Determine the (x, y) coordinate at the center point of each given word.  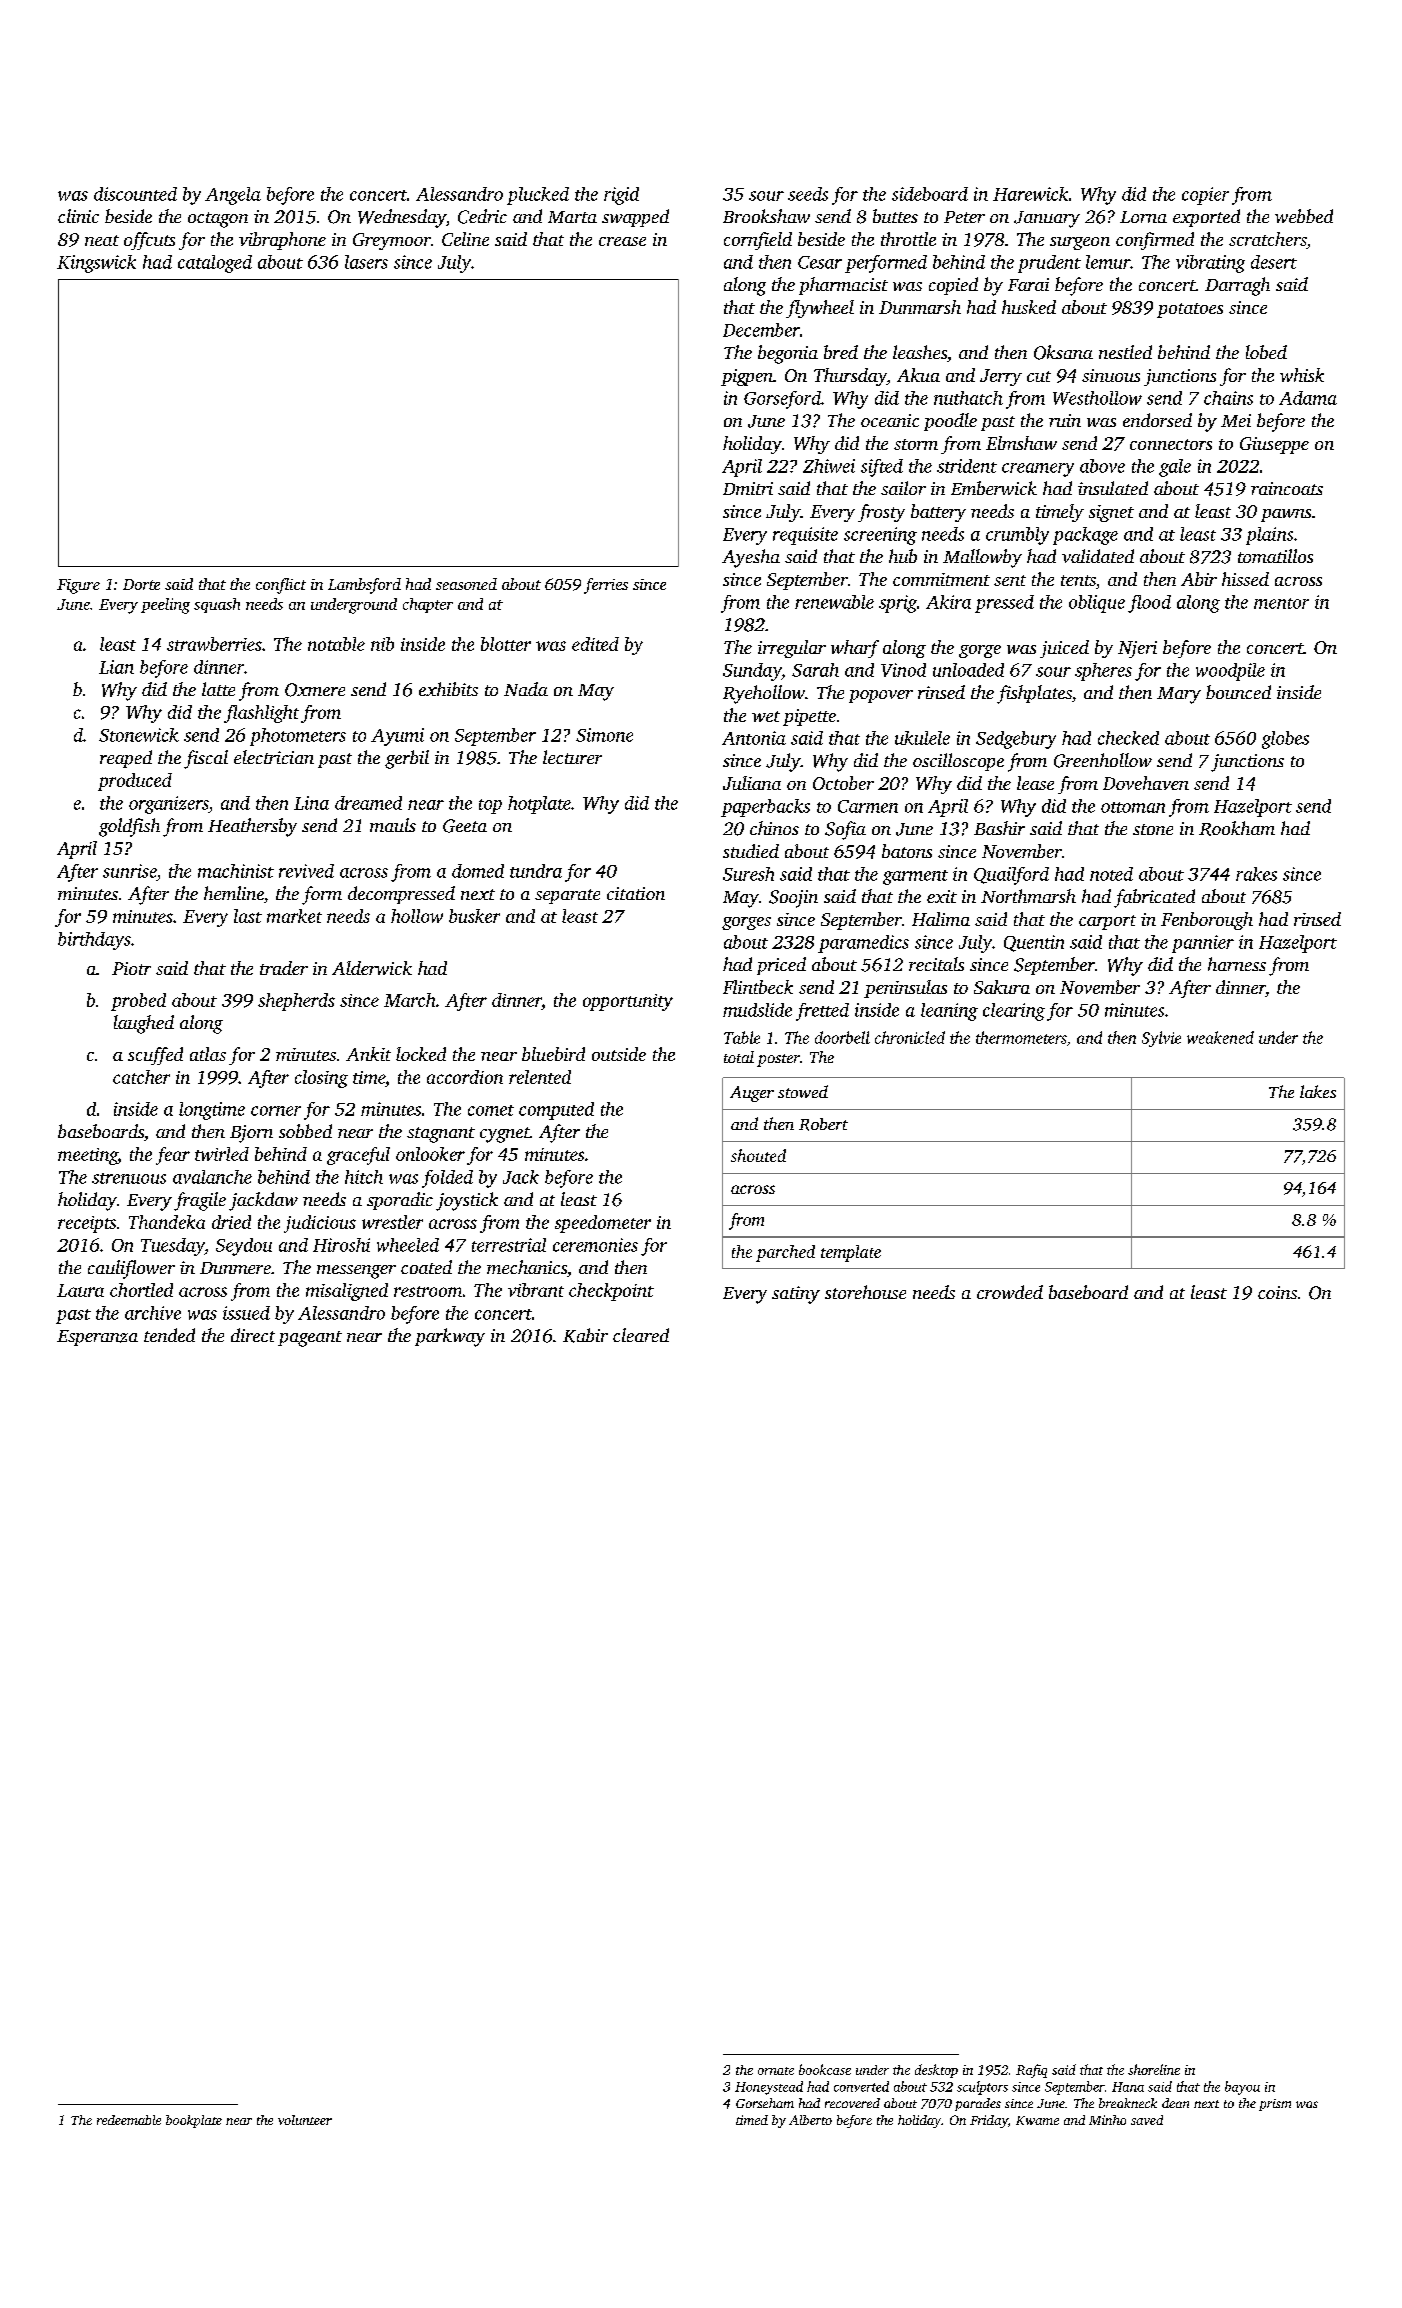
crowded (1010, 1292)
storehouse (865, 1292)
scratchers (1268, 240)
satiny (796, 1295)
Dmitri (748, 488)
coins (1277, 1292)
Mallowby (982, 558)
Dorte (141, 584)
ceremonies (595, 1245)
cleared (641, 1335)
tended (169, 1335)
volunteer (305, 2120)
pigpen (747, 377)
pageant (310, 1339)
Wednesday (402, 218)
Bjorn (251, 1134)
